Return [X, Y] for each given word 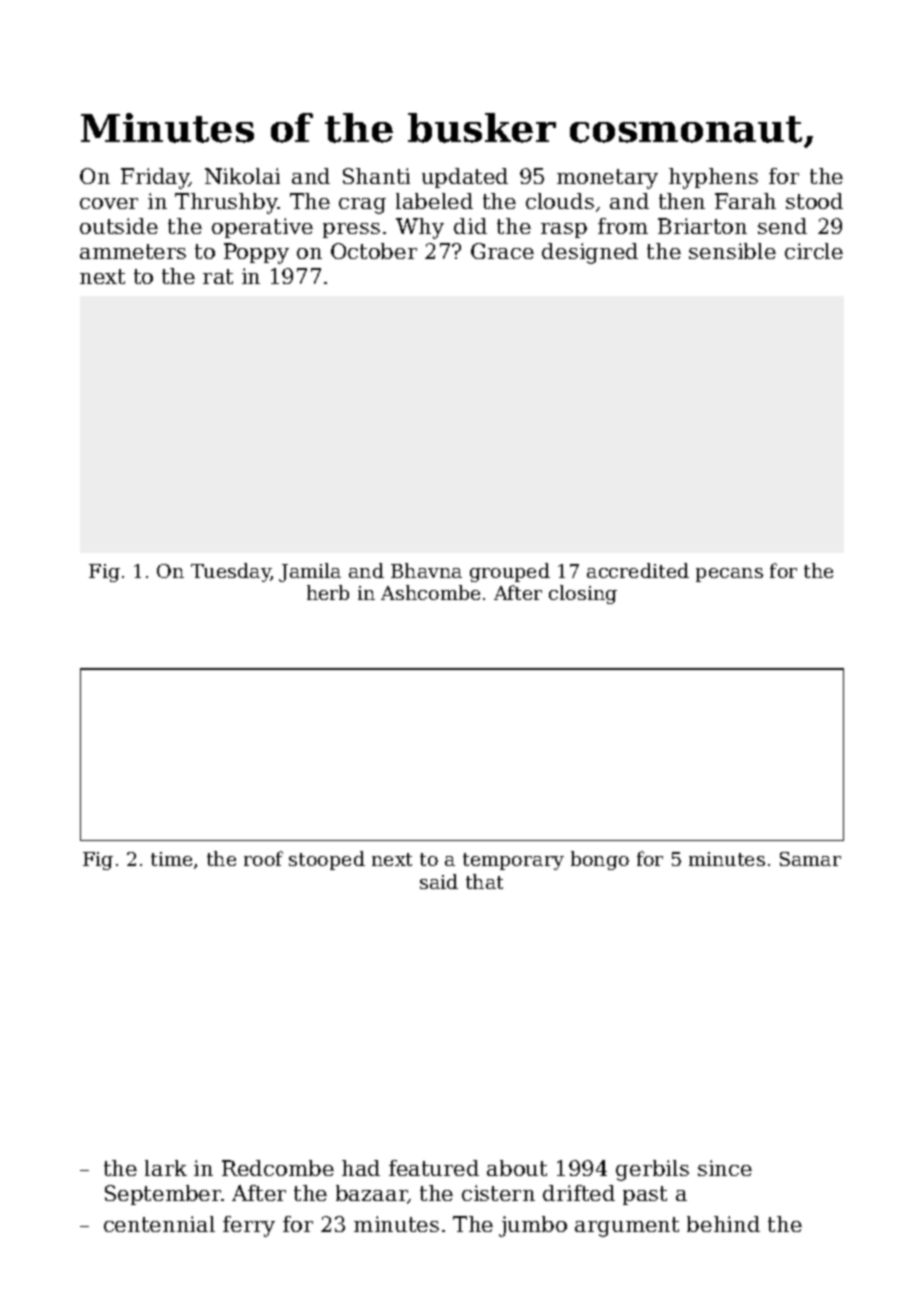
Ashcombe [430, 592]
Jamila [310, 572]
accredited [638, 570]
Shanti [376, 176]
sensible [732, 251]
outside [119, 226]
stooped [327, 860]
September [163, 1195]
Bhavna [426, 570]
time [171, 859]
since [725, 1168]
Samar [810, 859]
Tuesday [231, 572]
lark [166, 1168]
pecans [729, 575]
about [517, 1168]
